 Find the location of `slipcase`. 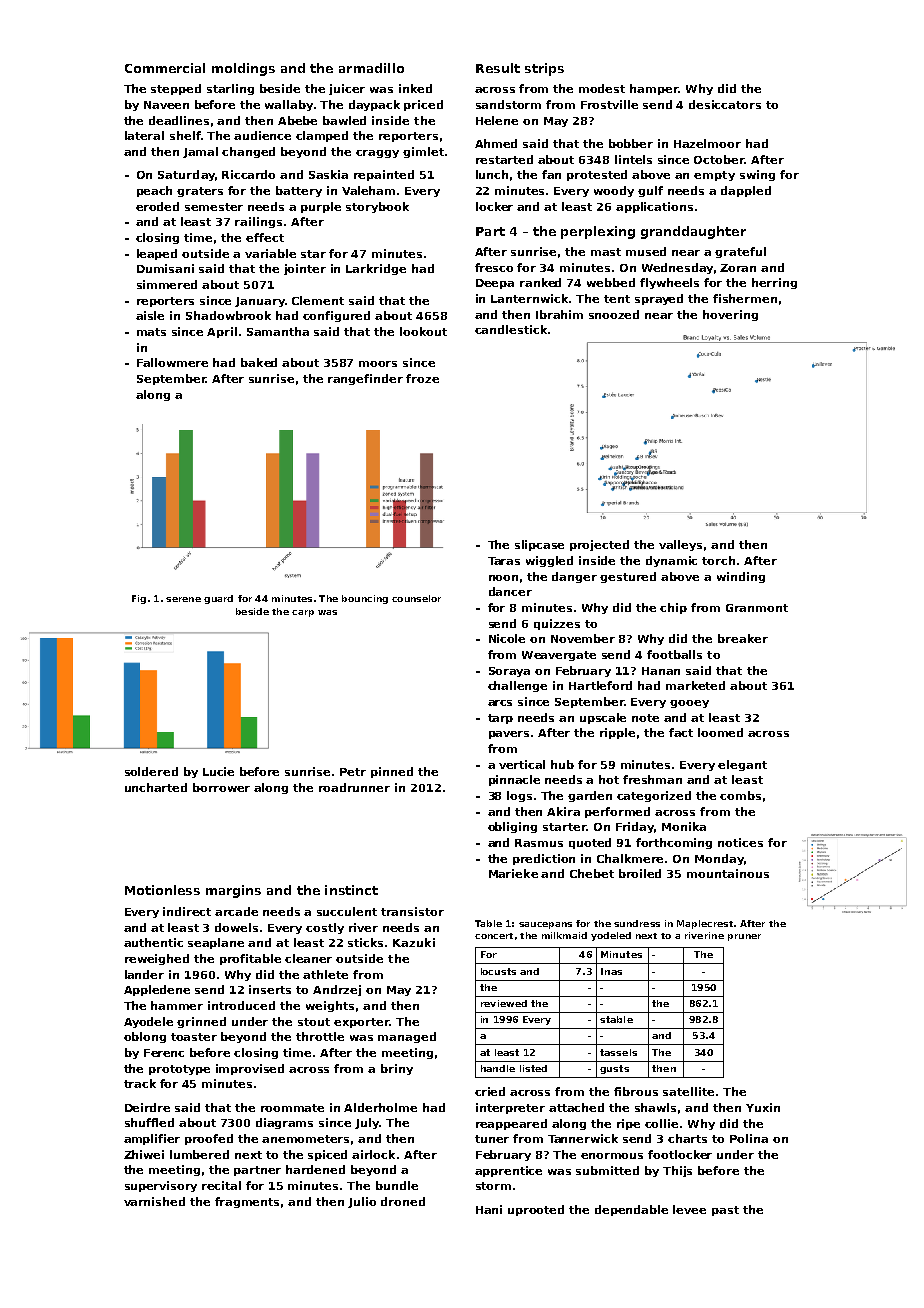

slipcase is located at coordinates (539, 545).
